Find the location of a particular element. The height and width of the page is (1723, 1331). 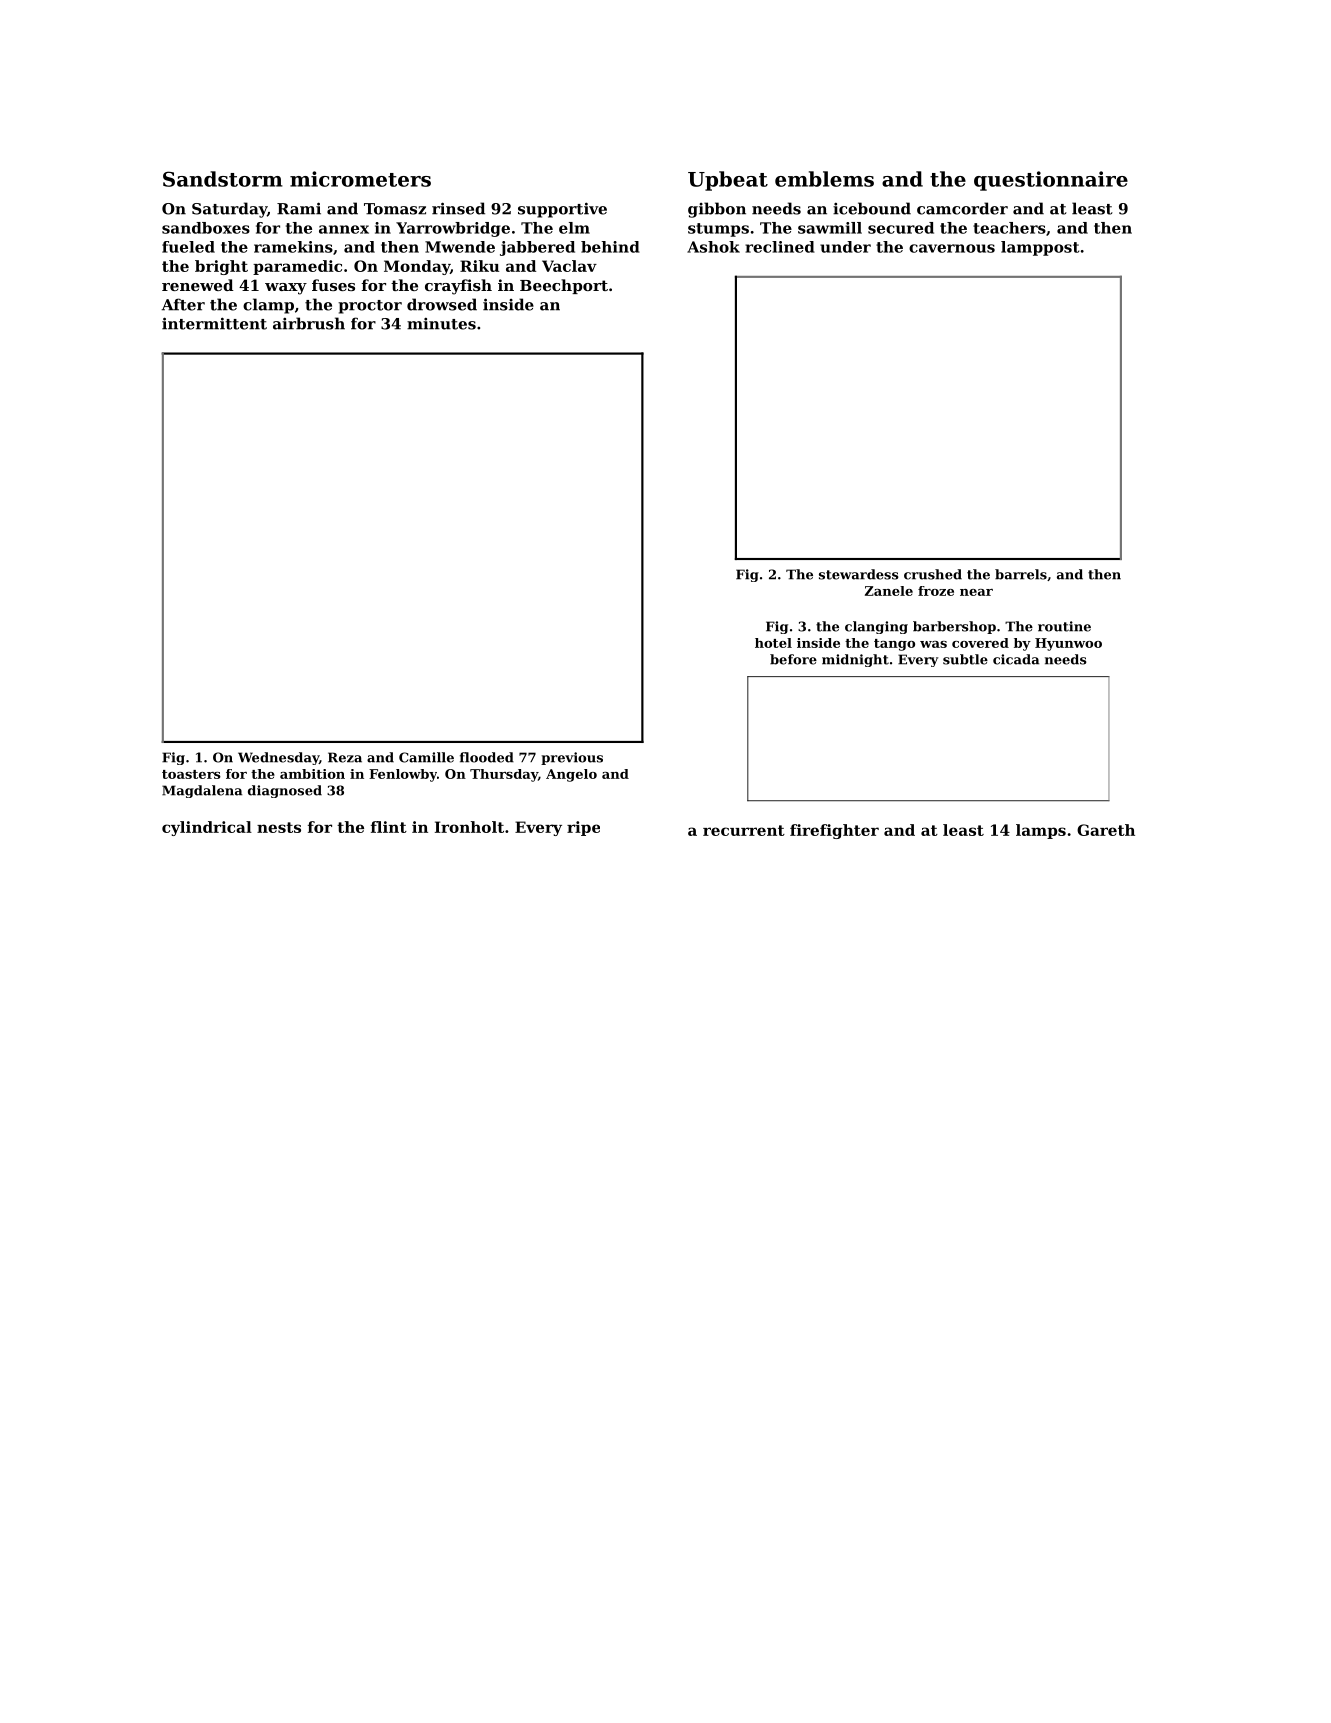

Upbeat is located at coordinates (728, 181).
